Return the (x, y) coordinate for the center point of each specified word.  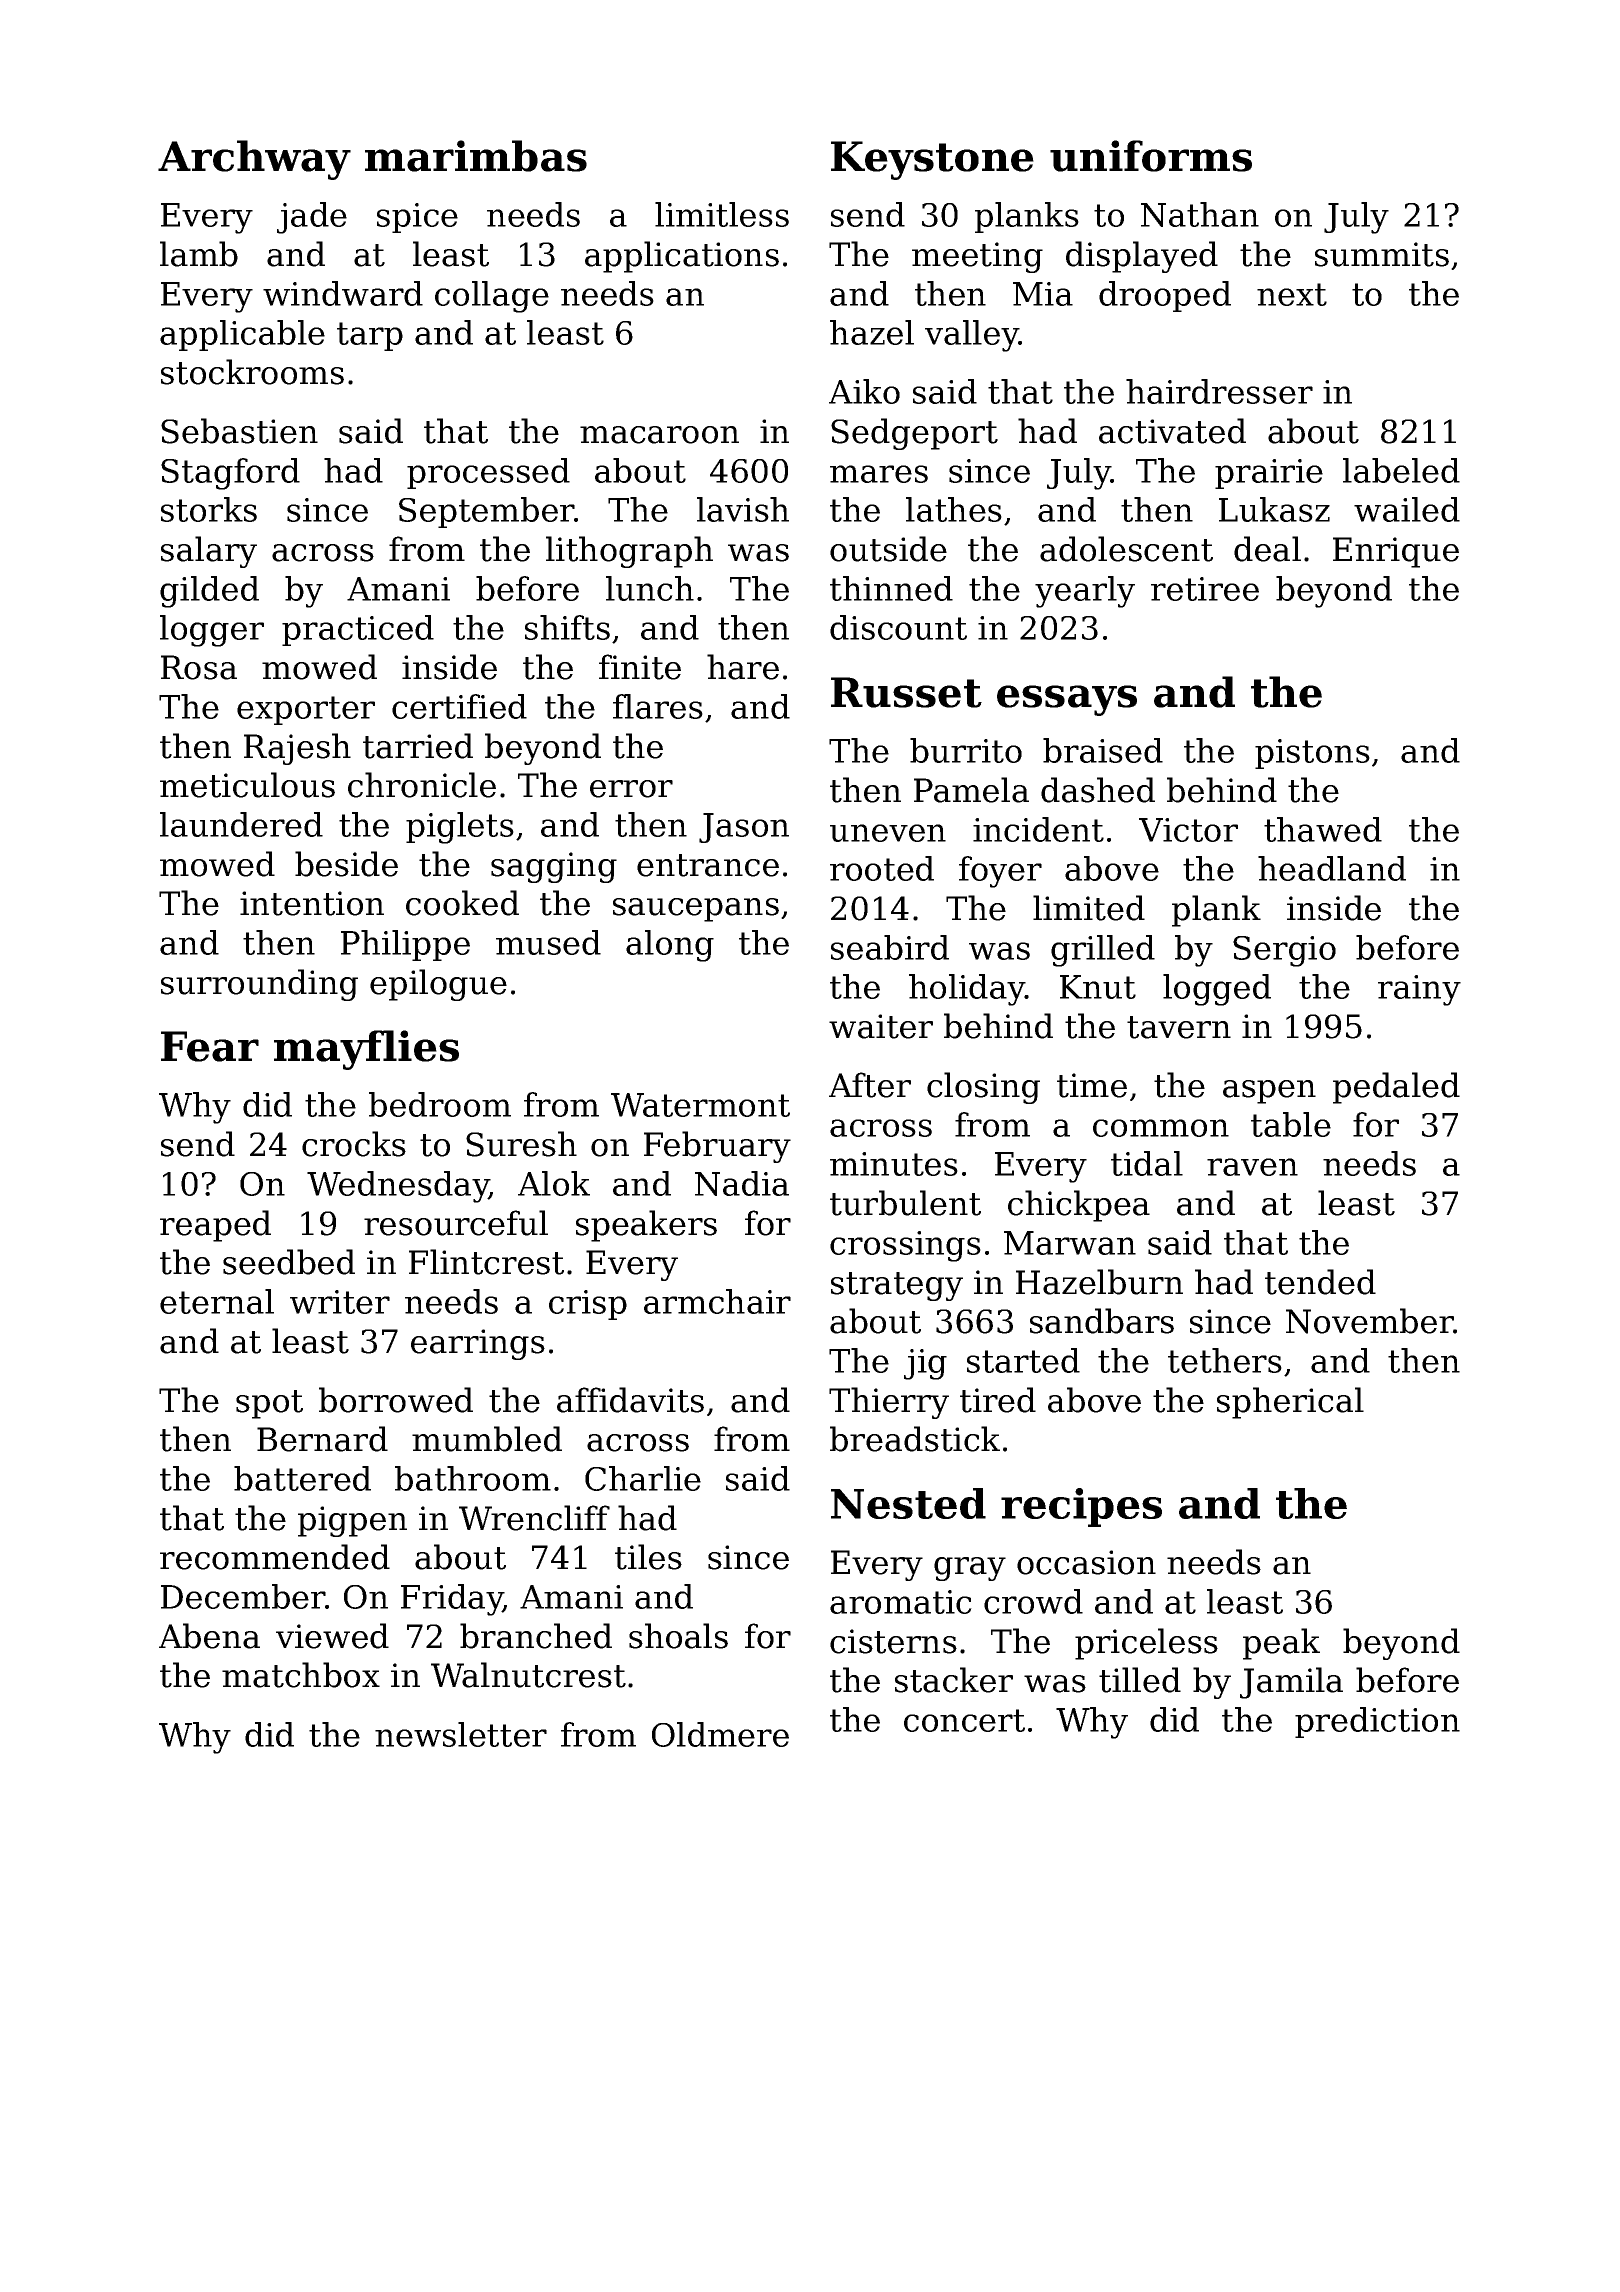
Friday (452, 1600)
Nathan (1200, 214)
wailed (1407, 509)
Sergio (1284, 951)
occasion (1086, 1562)
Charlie (643, 1478)
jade (312, 218)
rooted (882, 868)
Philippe (405, 945)
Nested (908, 1503)
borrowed (396, 1400)
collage (492, 297)
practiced (358, 630)
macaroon (659, 435)
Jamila (1291, 1683)
